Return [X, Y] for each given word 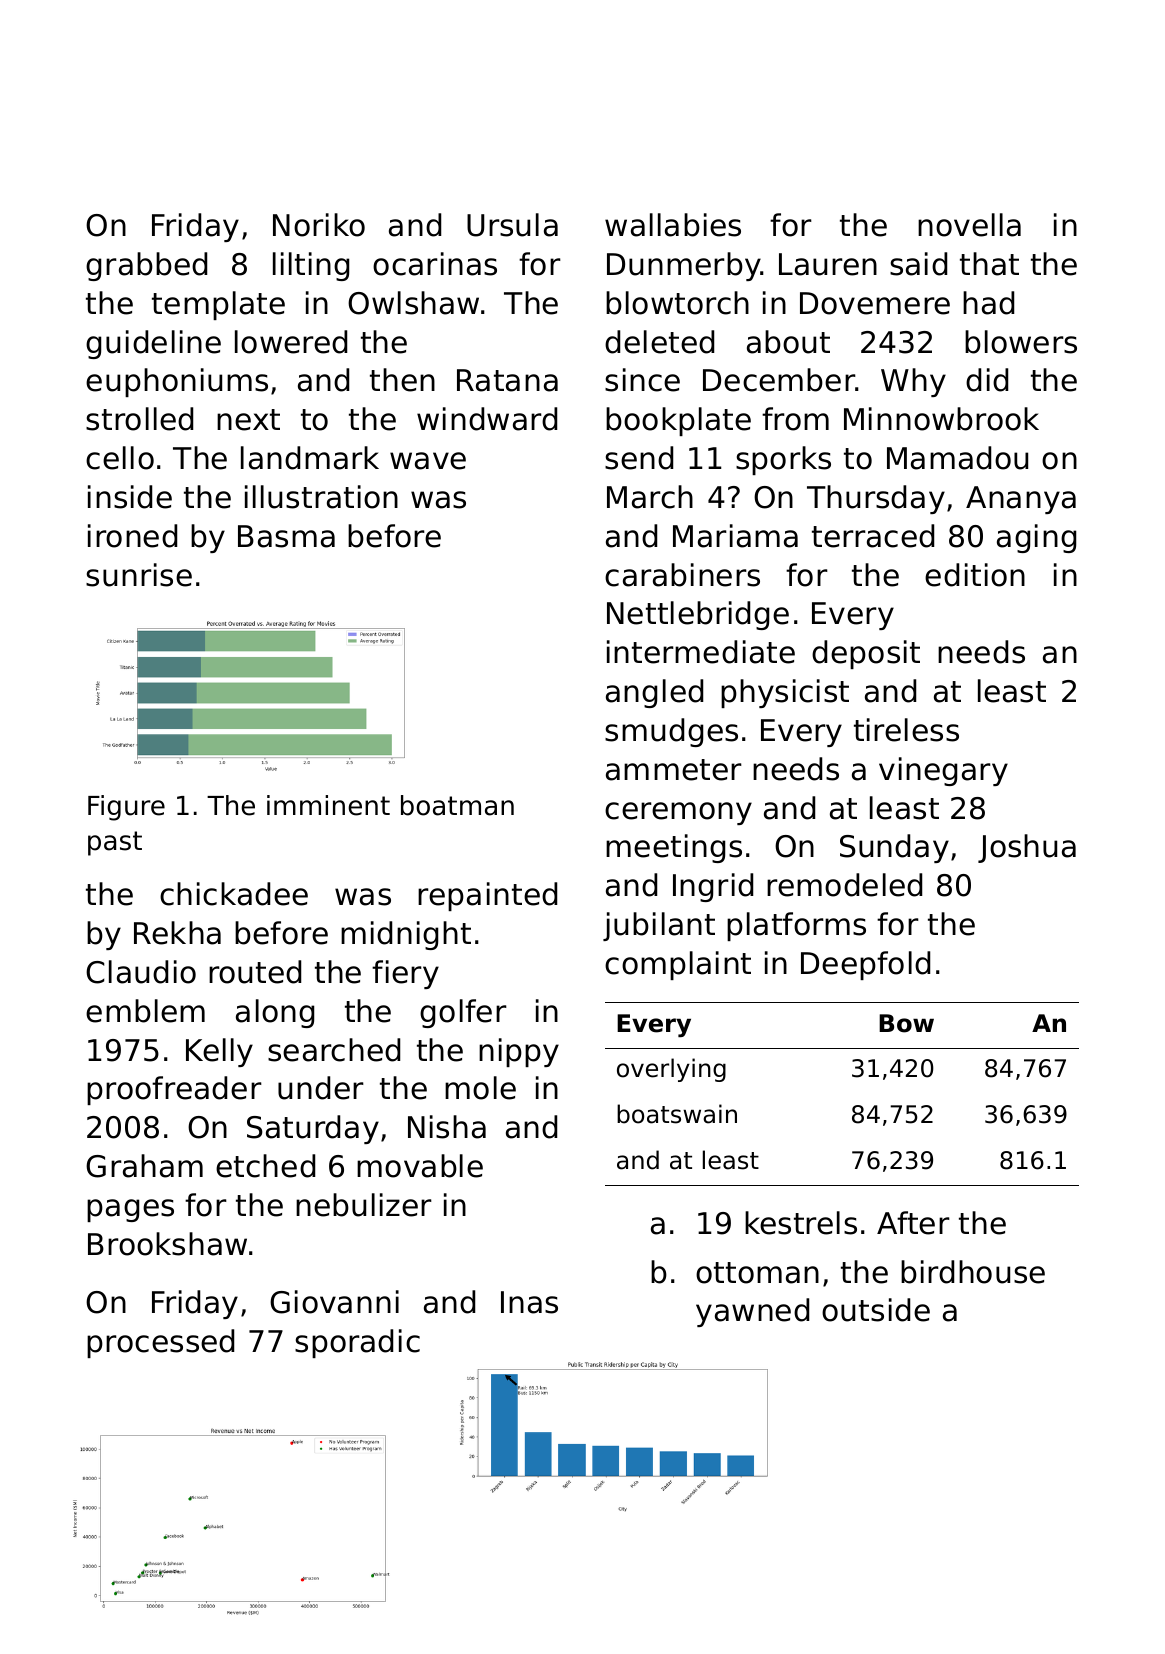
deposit [866, 654]
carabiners [682, 575]
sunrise [139, 575]
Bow [906, 1023]
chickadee [234, 894]
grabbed [146, 266]
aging [1036, 538]
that [989, 264]
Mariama [735, 536]
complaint [678, 965]
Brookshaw [167, 1244]
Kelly [219, 1052]
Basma [286, 536]
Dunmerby [684, 266]
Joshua [1027, 848]
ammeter [674, 770]
